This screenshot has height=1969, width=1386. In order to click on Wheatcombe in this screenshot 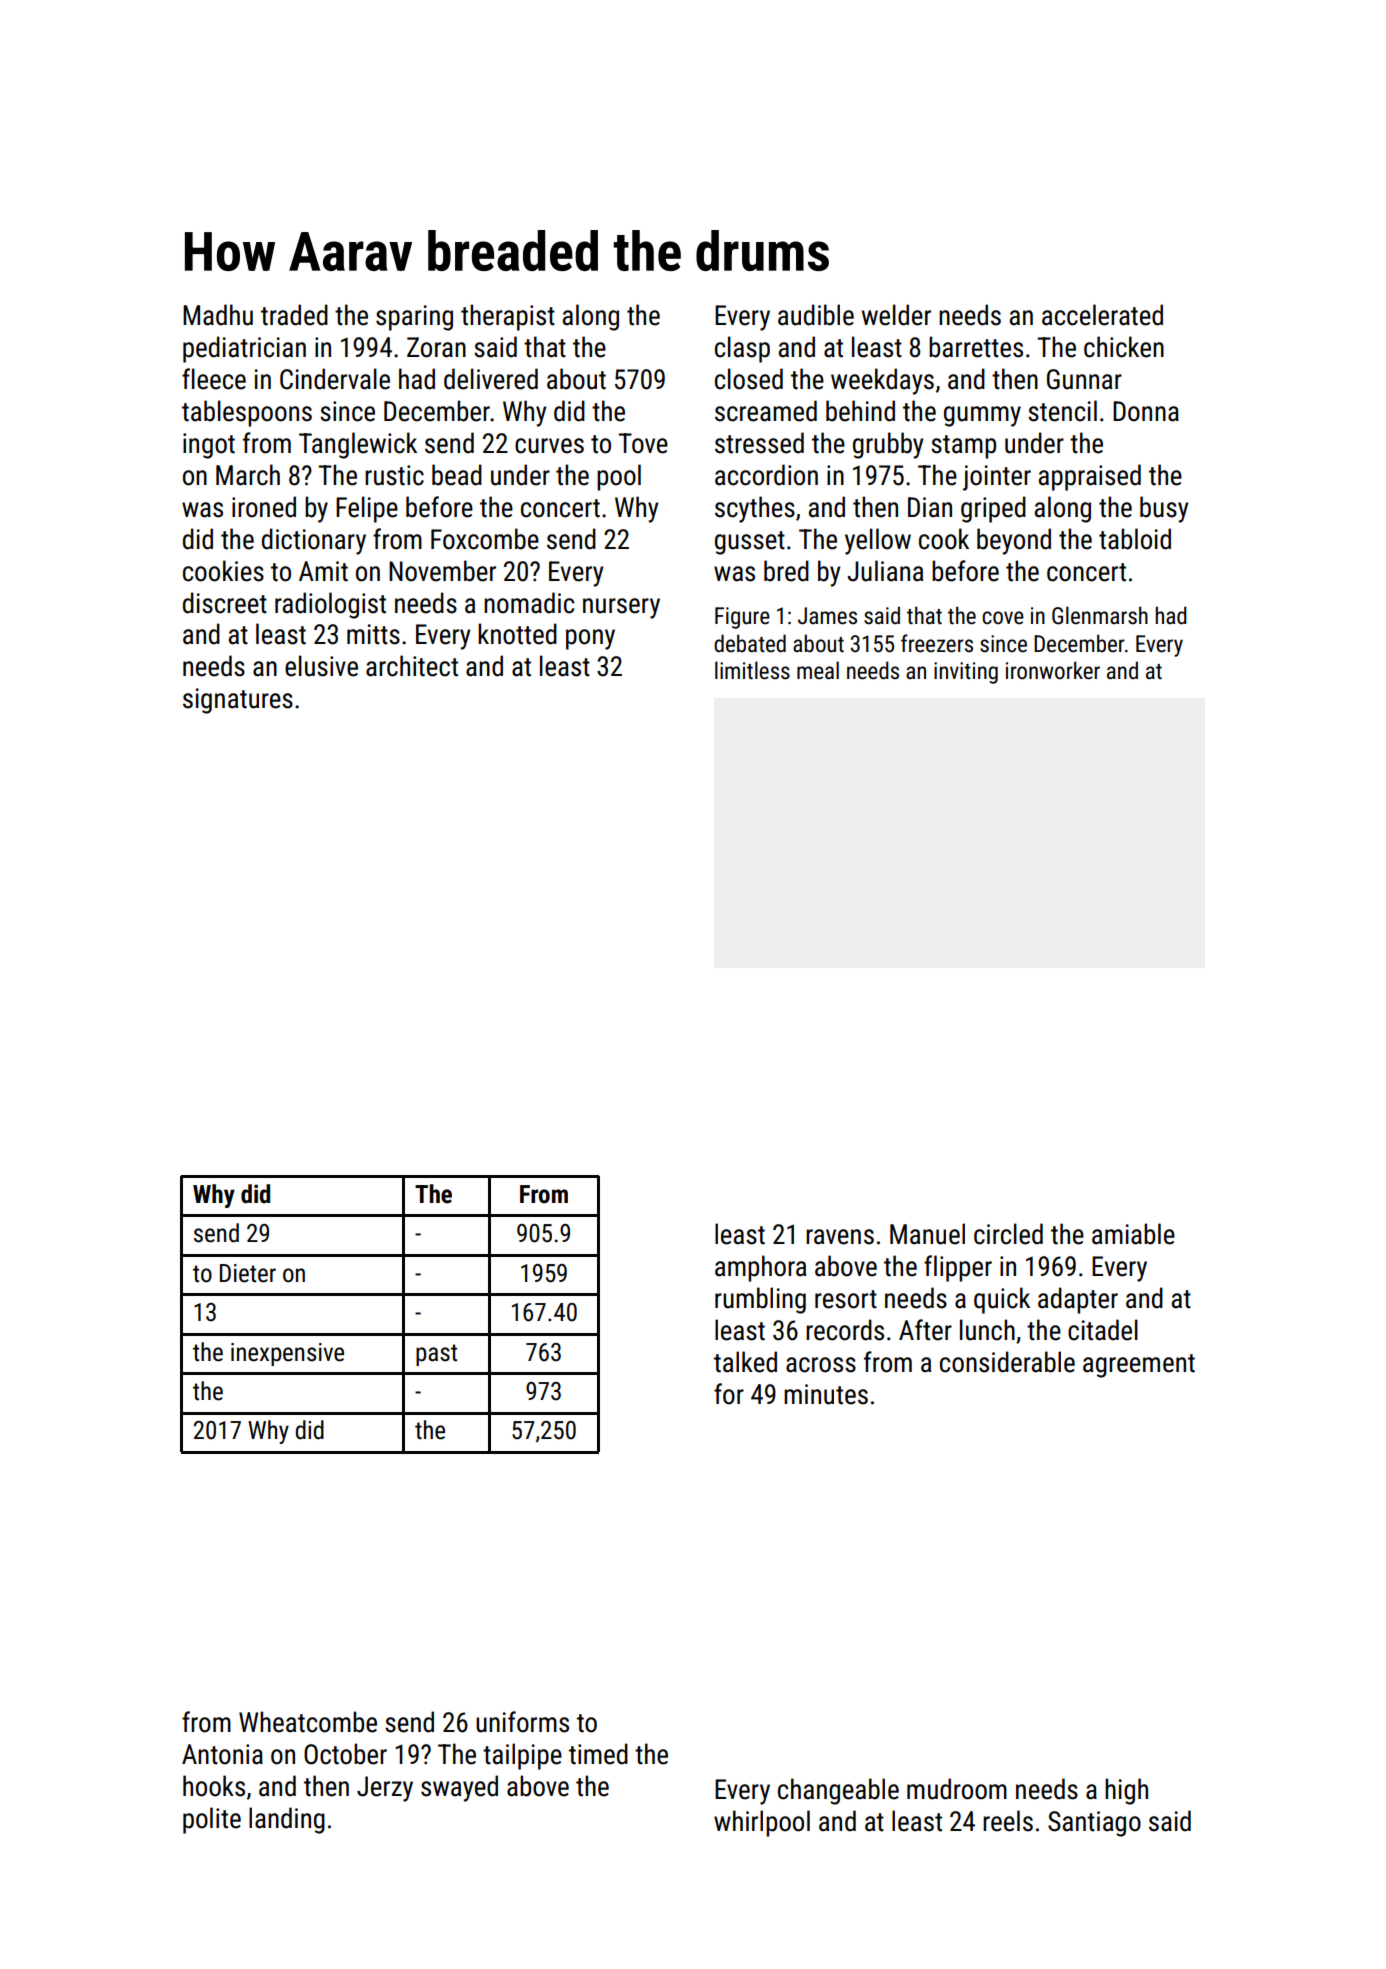, I will do `click(308, 1722)`.
